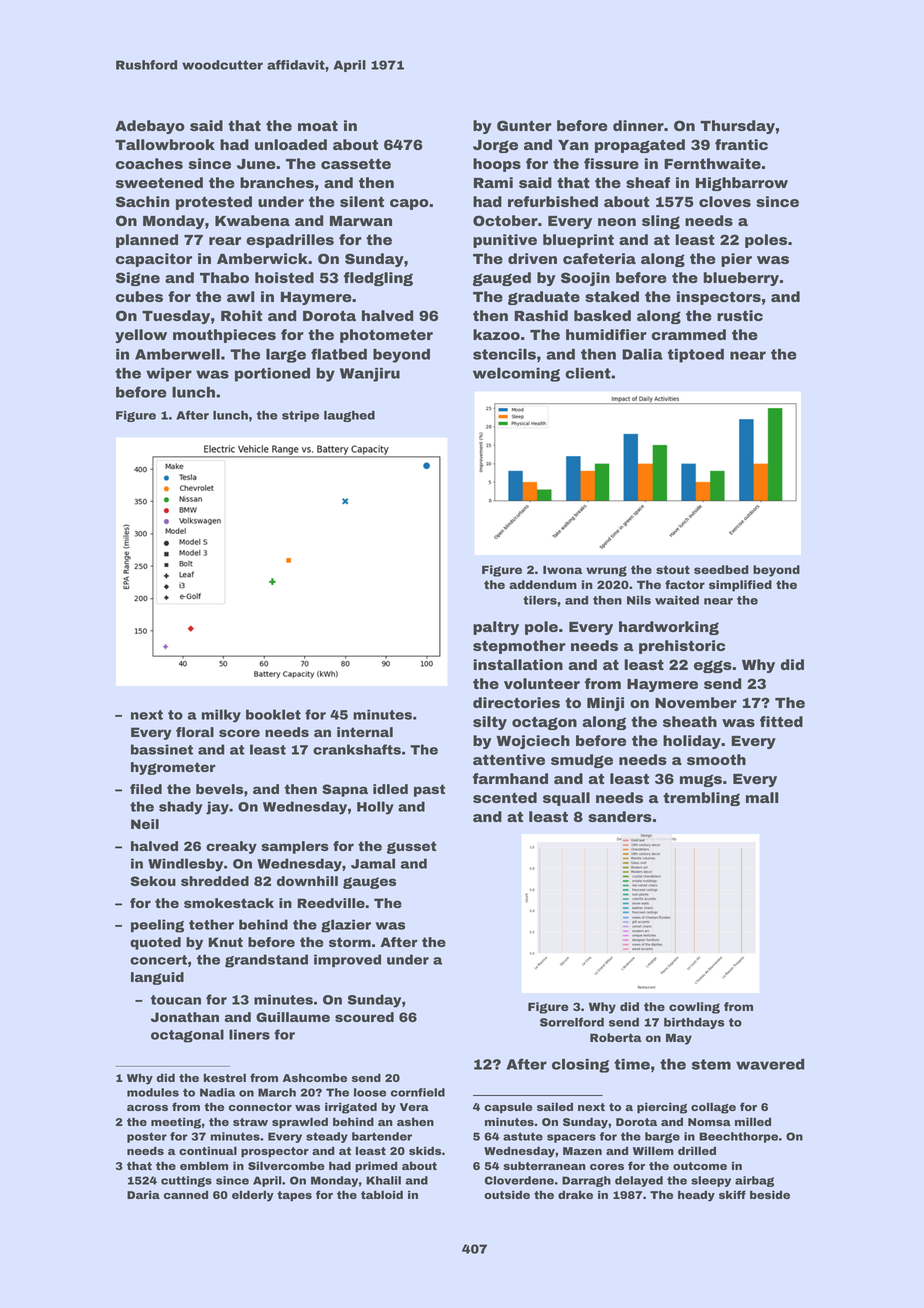 The width and height of the document is (924, 1308). I want to click on cloves, so click(725, 201).
